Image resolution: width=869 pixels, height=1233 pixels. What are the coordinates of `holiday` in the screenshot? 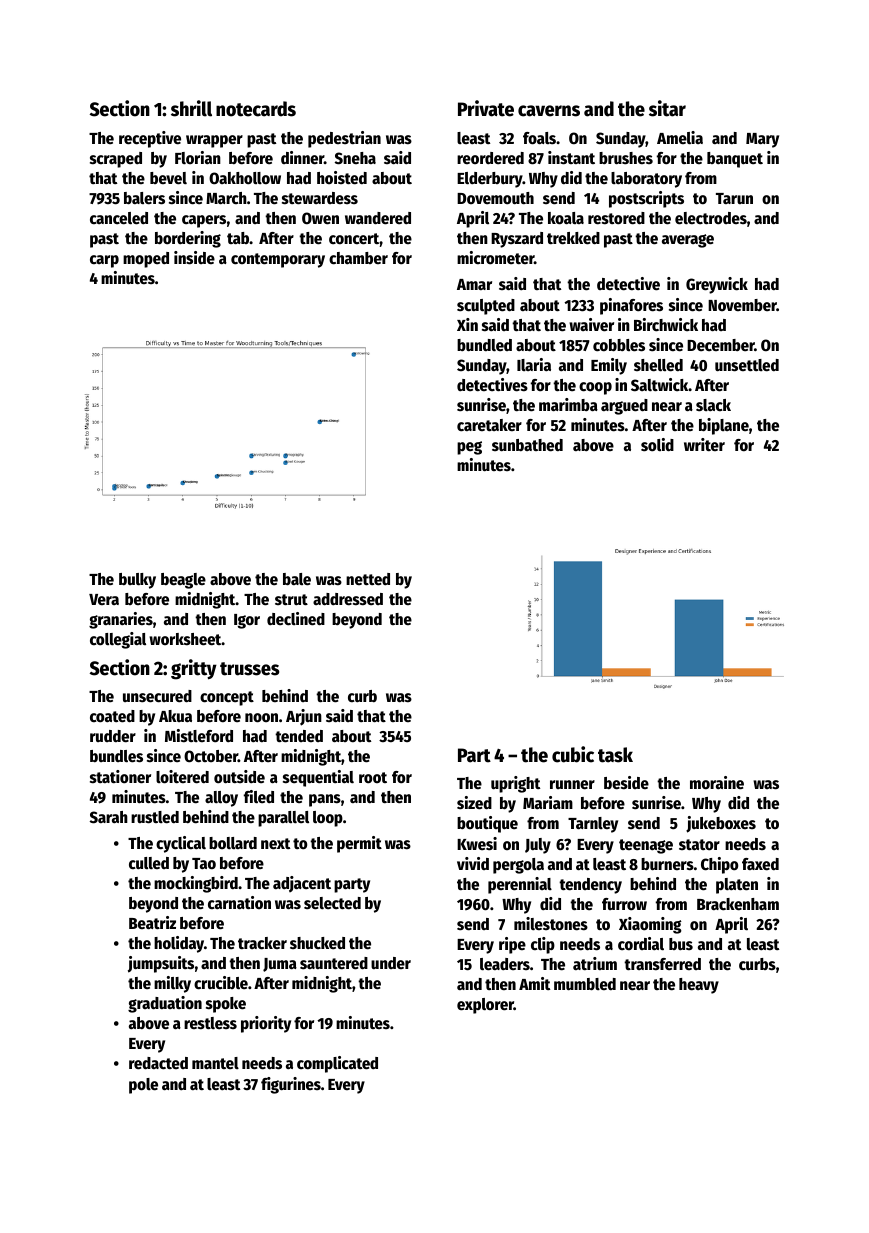 It's located at (179, 944).
